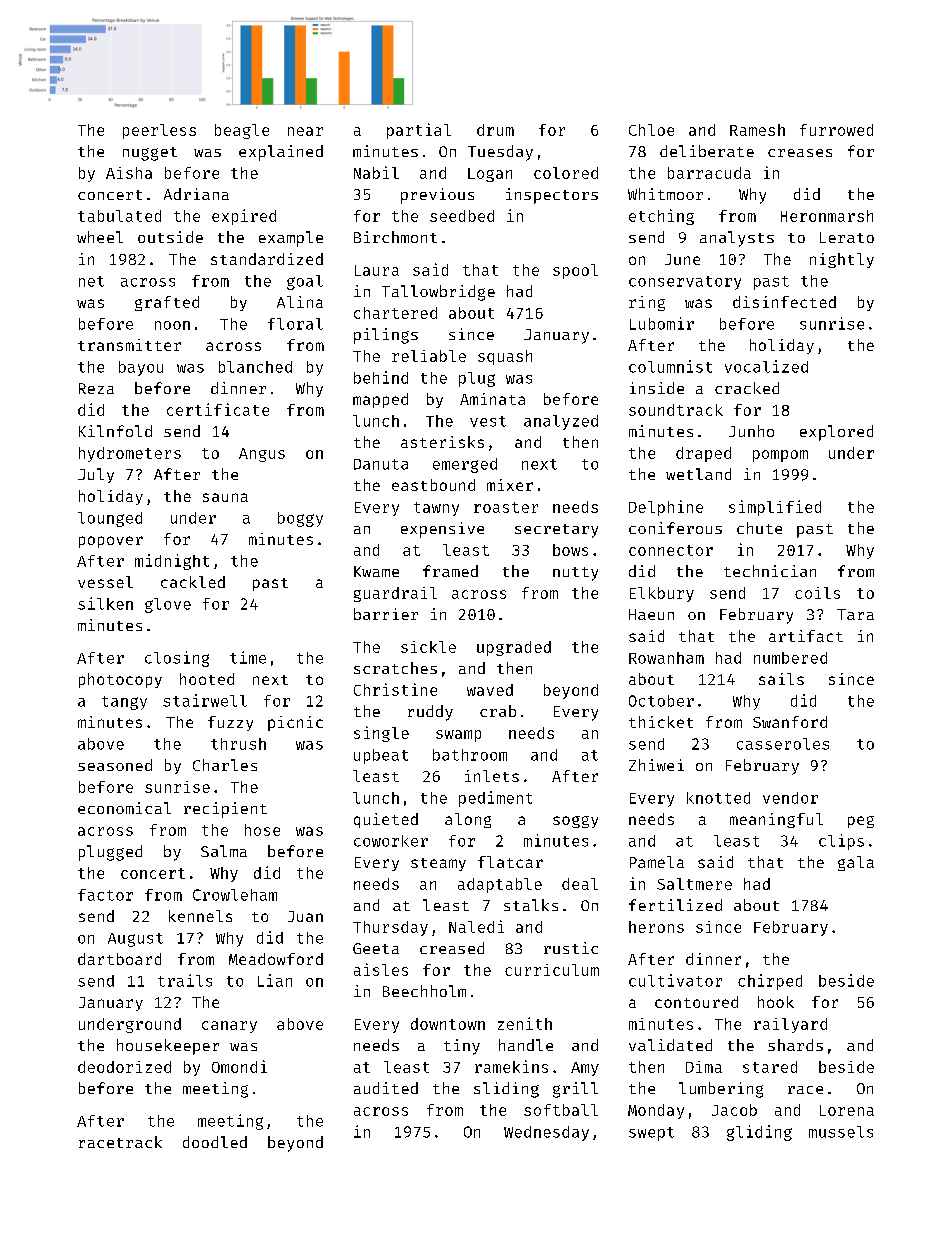  Describe the element at coordinates (495, 130) in the document. I see `drum` at that location.
